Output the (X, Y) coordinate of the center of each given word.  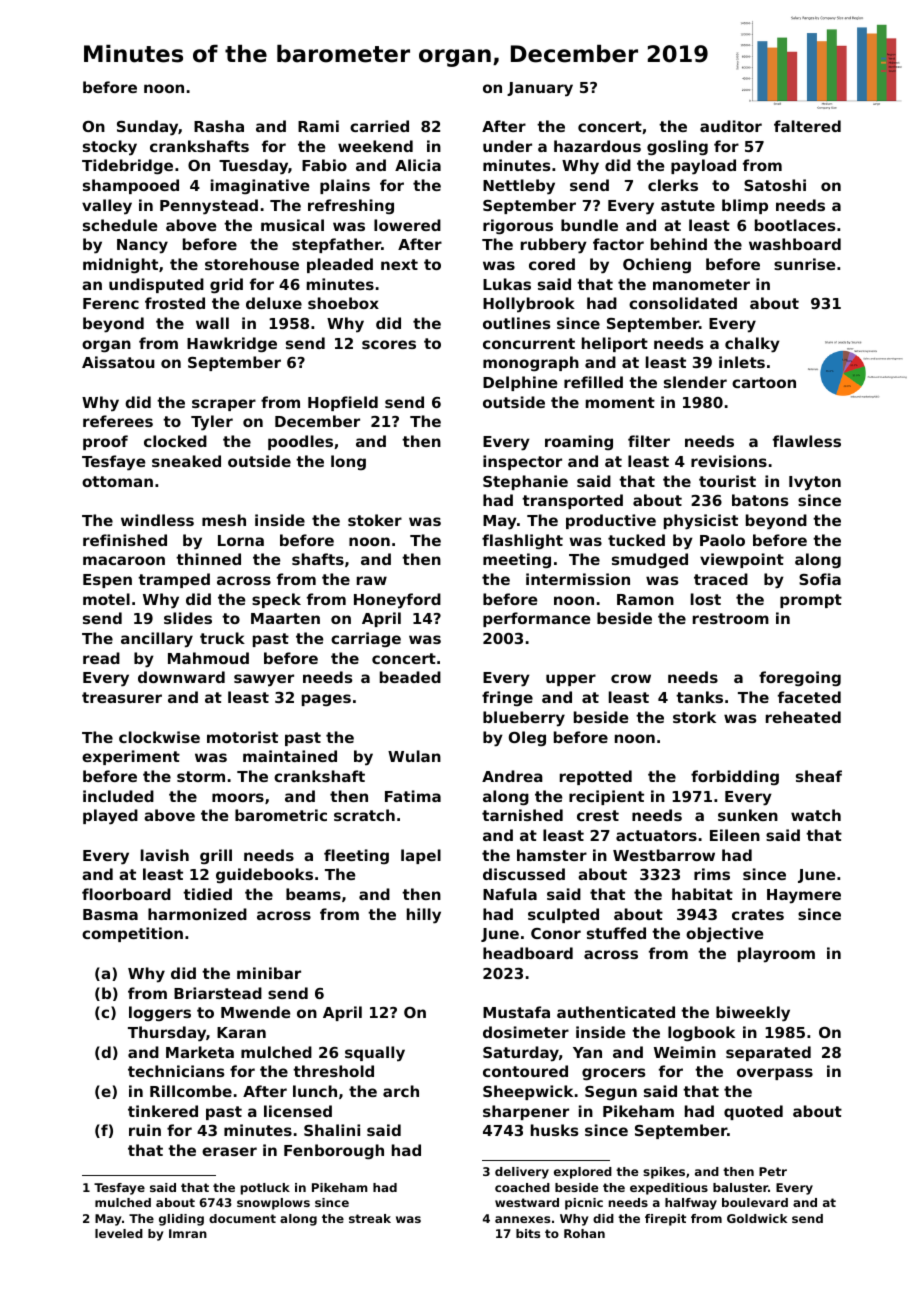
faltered (807, 126)
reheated (803, 717)
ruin (145, 1130)
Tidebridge (127, 167)
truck (222, 638)
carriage (366, 639)
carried (379, 126)
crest (598, 815)
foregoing (800, 679)
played (110, 817)
